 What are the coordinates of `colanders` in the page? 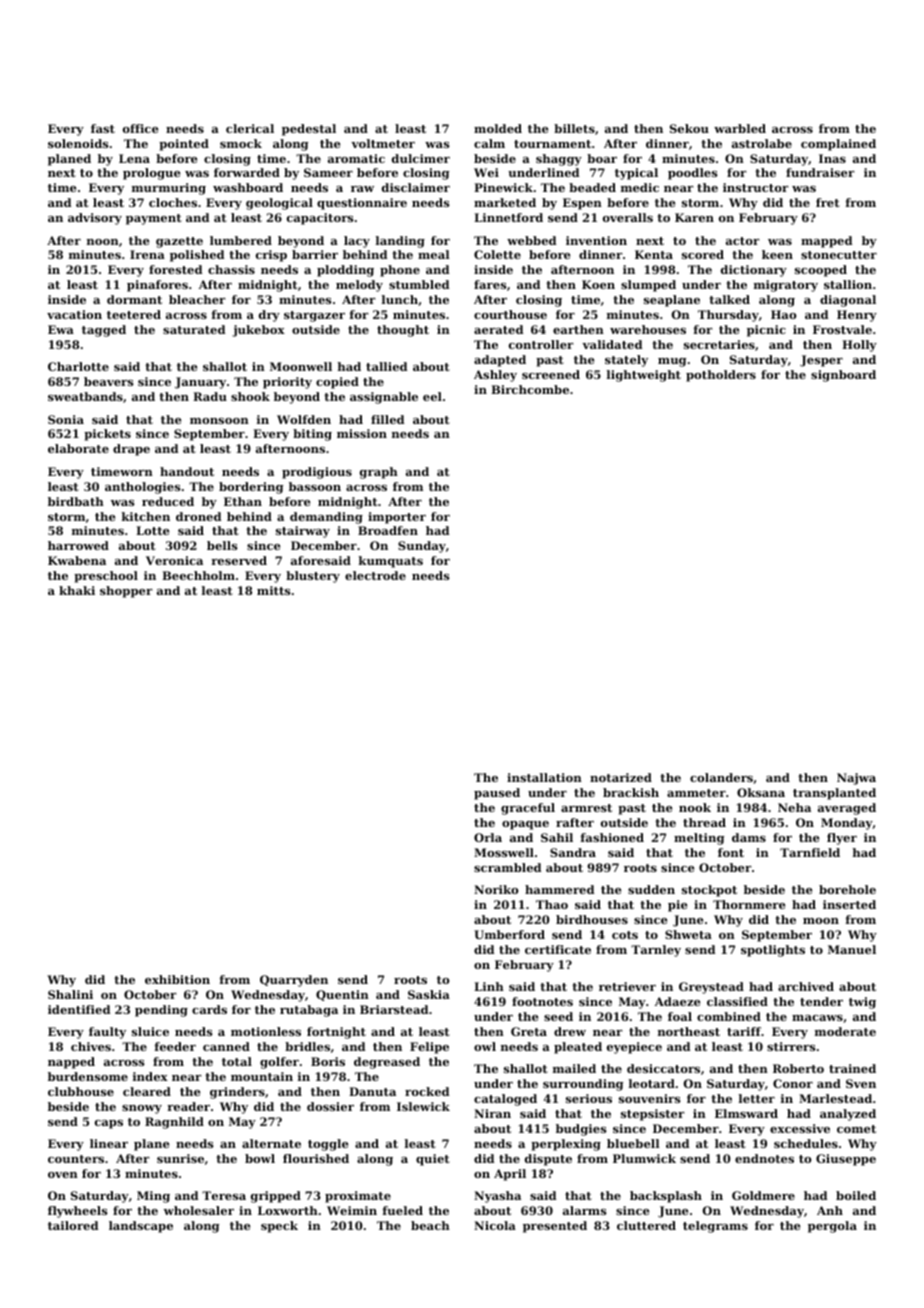 It's located at (721, 777).
